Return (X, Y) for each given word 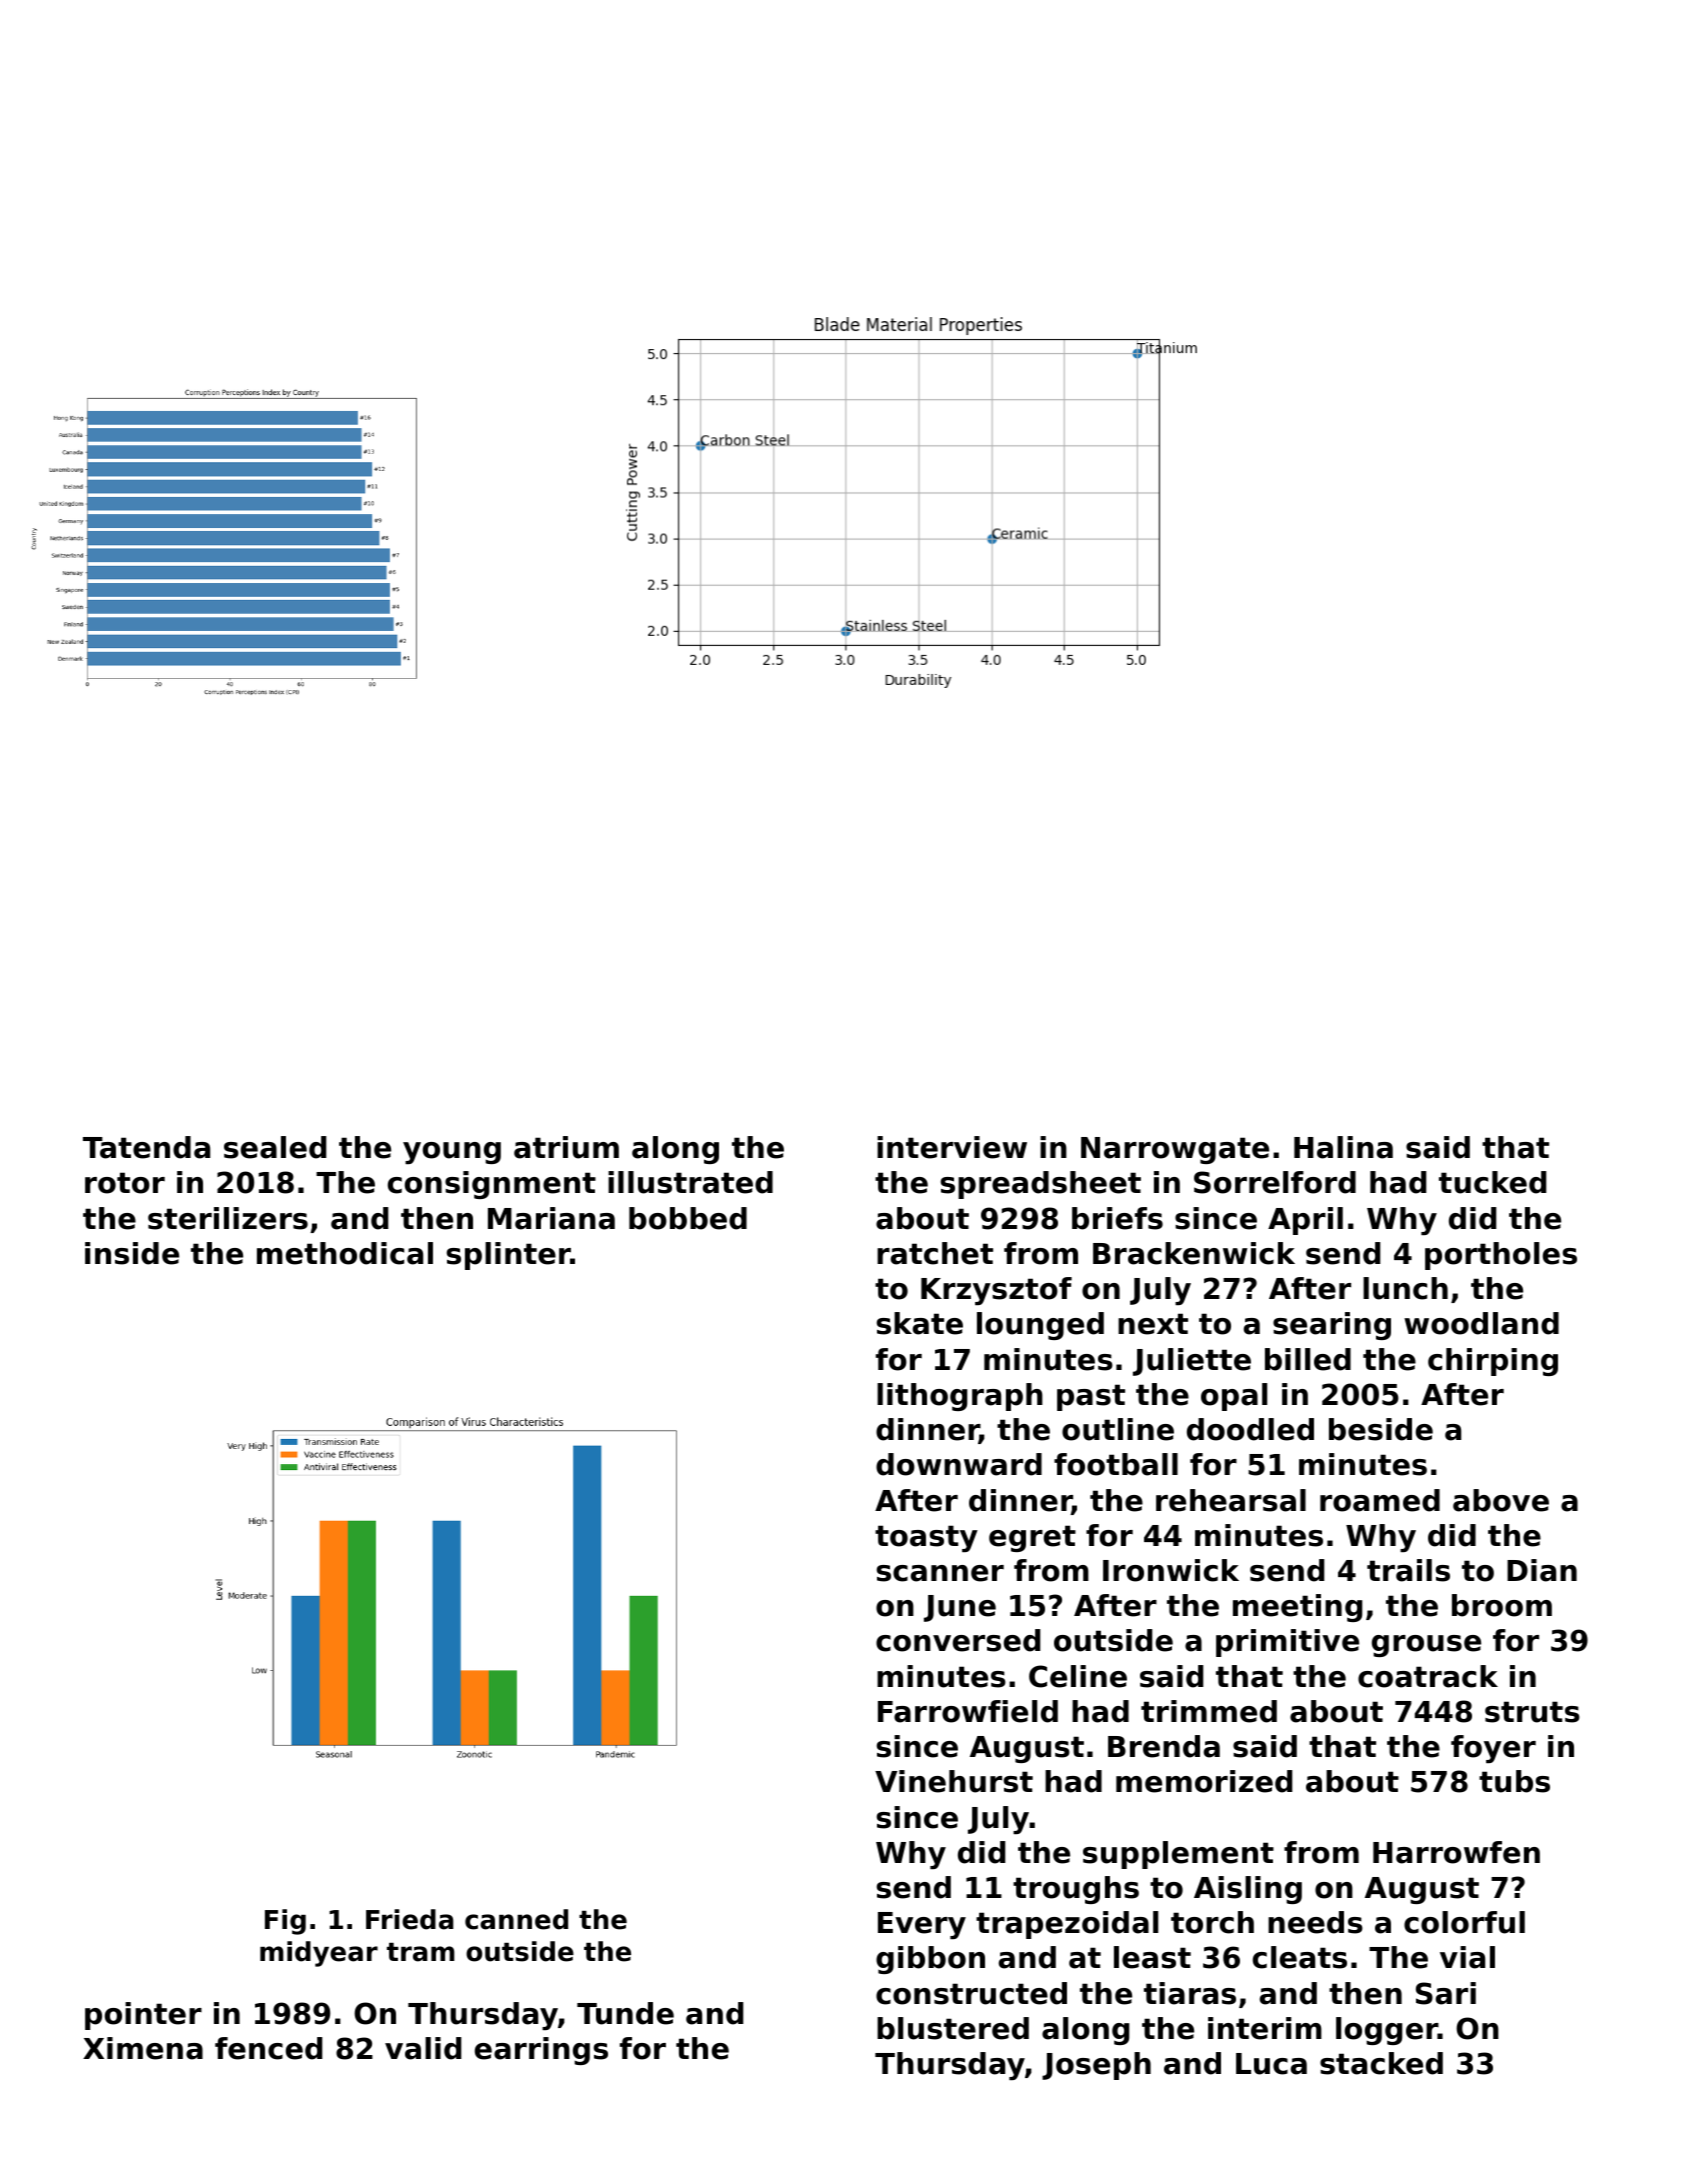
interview (952, 1147)
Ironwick (1171, 1570)
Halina (1343, 1147)
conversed (958, 1640)
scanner (940, 1573)
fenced (269, 2048)
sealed (275, 1147)
